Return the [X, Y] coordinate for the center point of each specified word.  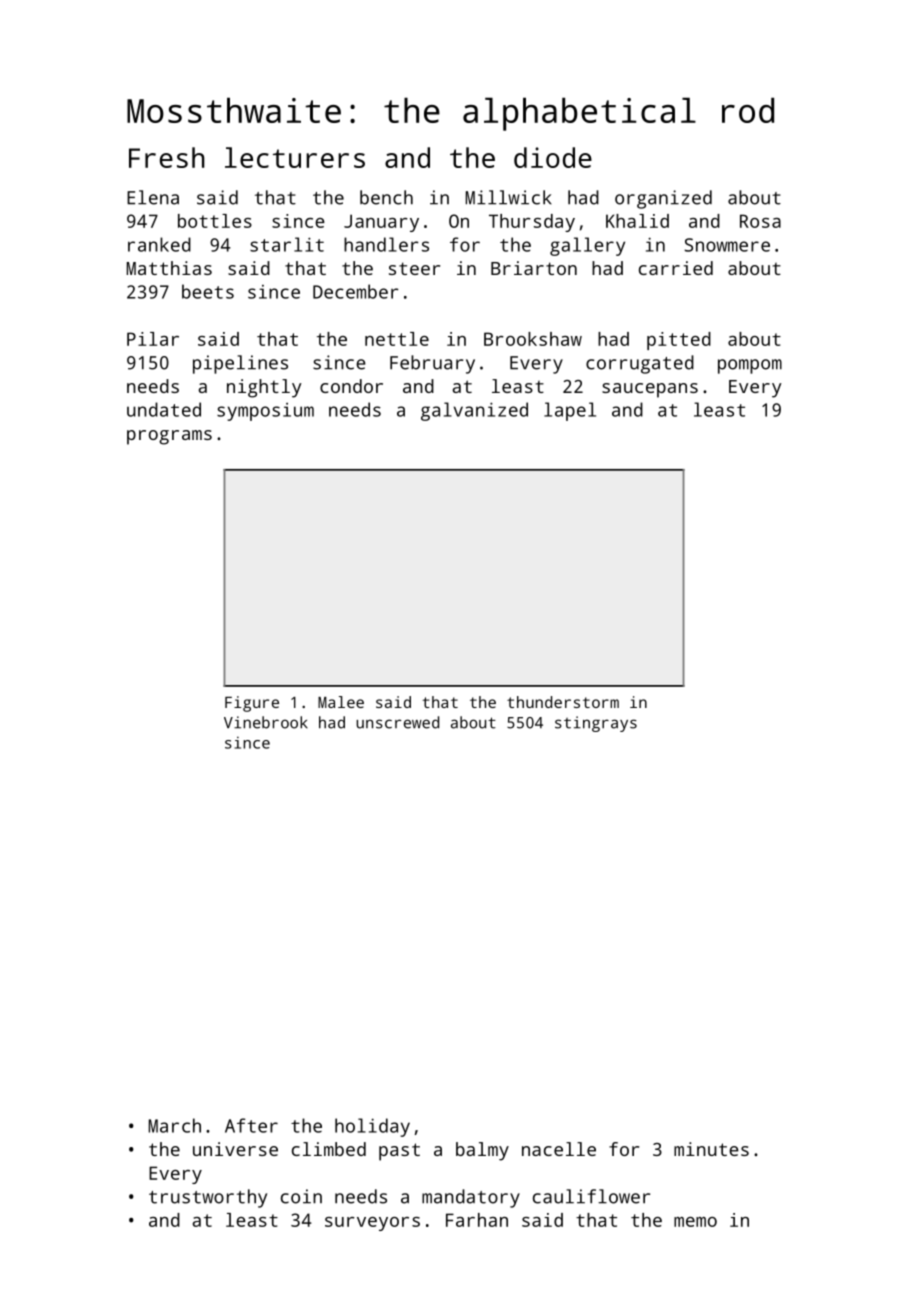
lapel [570, 411]
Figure [252, 704]
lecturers [295, 157]
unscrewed [397, 722]
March [175, 1125]
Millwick [509, 197]
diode [553, 157]
